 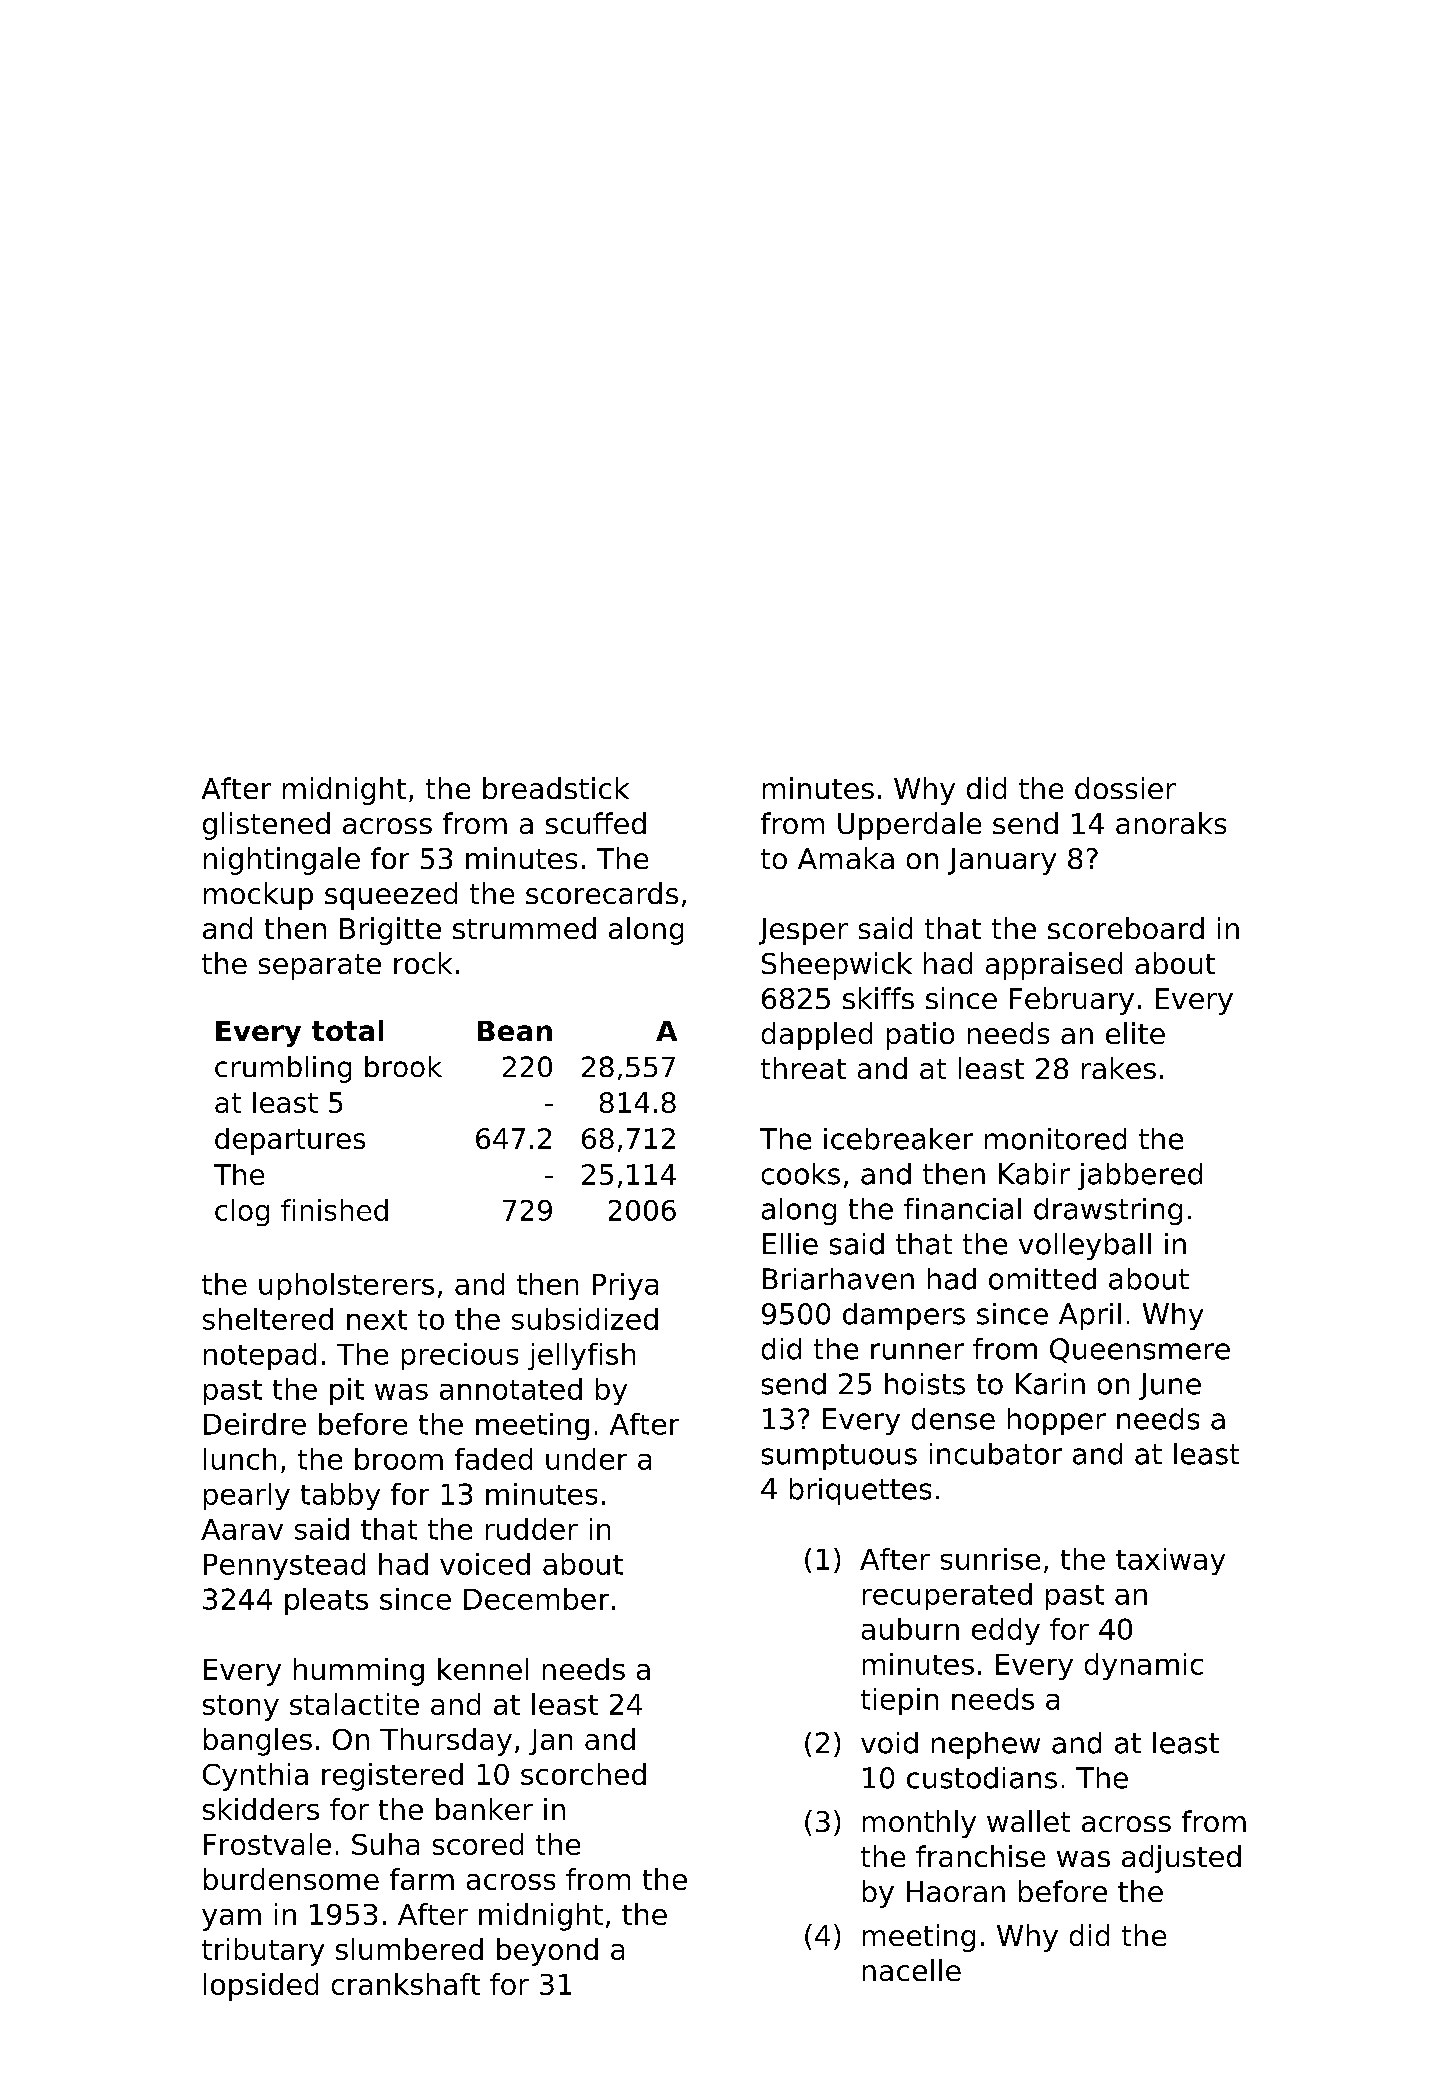 What do you see at coordinates (920, 1036) in the screenshot?
I see `patio` at bounding box center [920, 1036].
